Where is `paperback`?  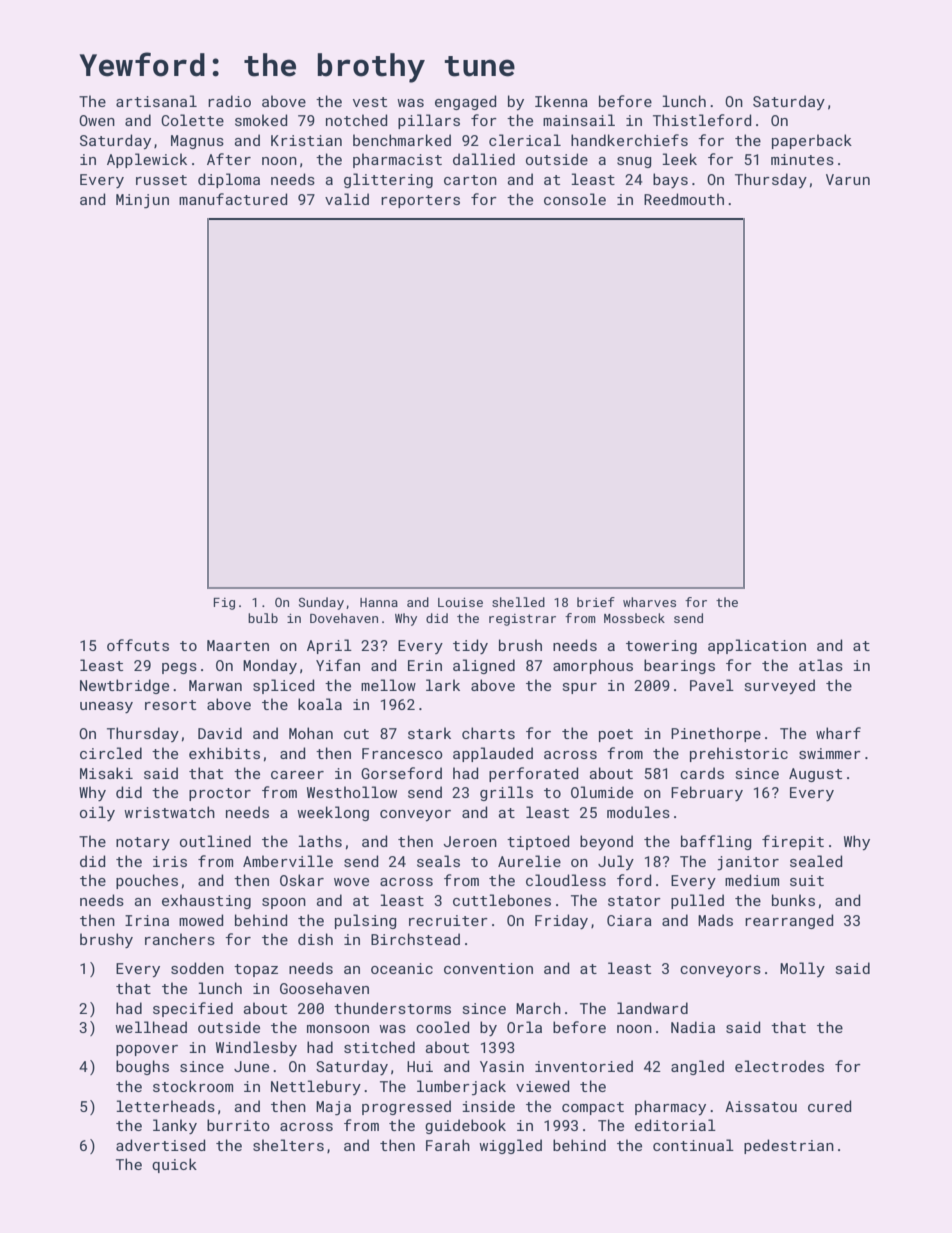 paperback is located at coordinates (812, 141).
